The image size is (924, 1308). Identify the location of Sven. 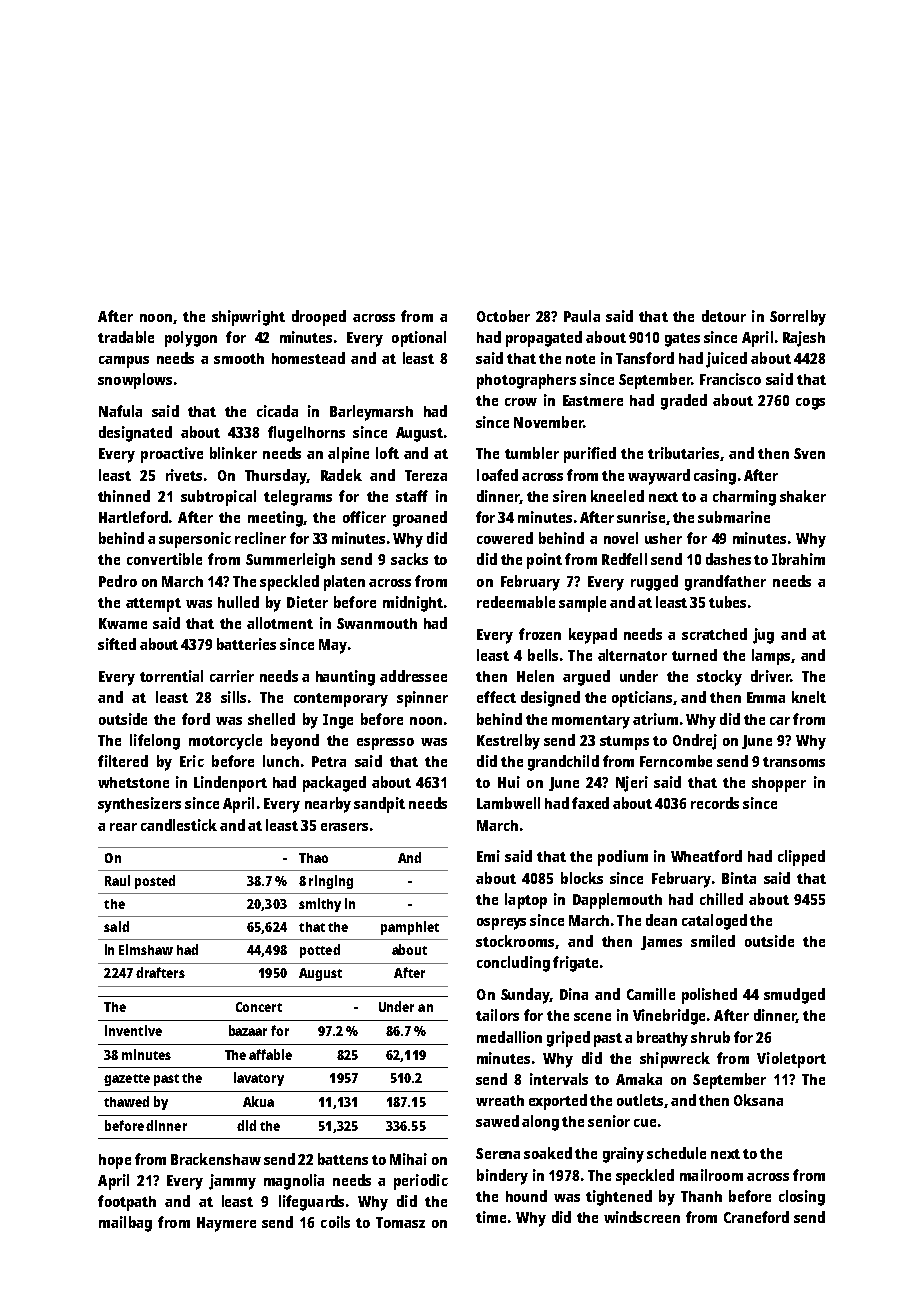
(809, 453).
